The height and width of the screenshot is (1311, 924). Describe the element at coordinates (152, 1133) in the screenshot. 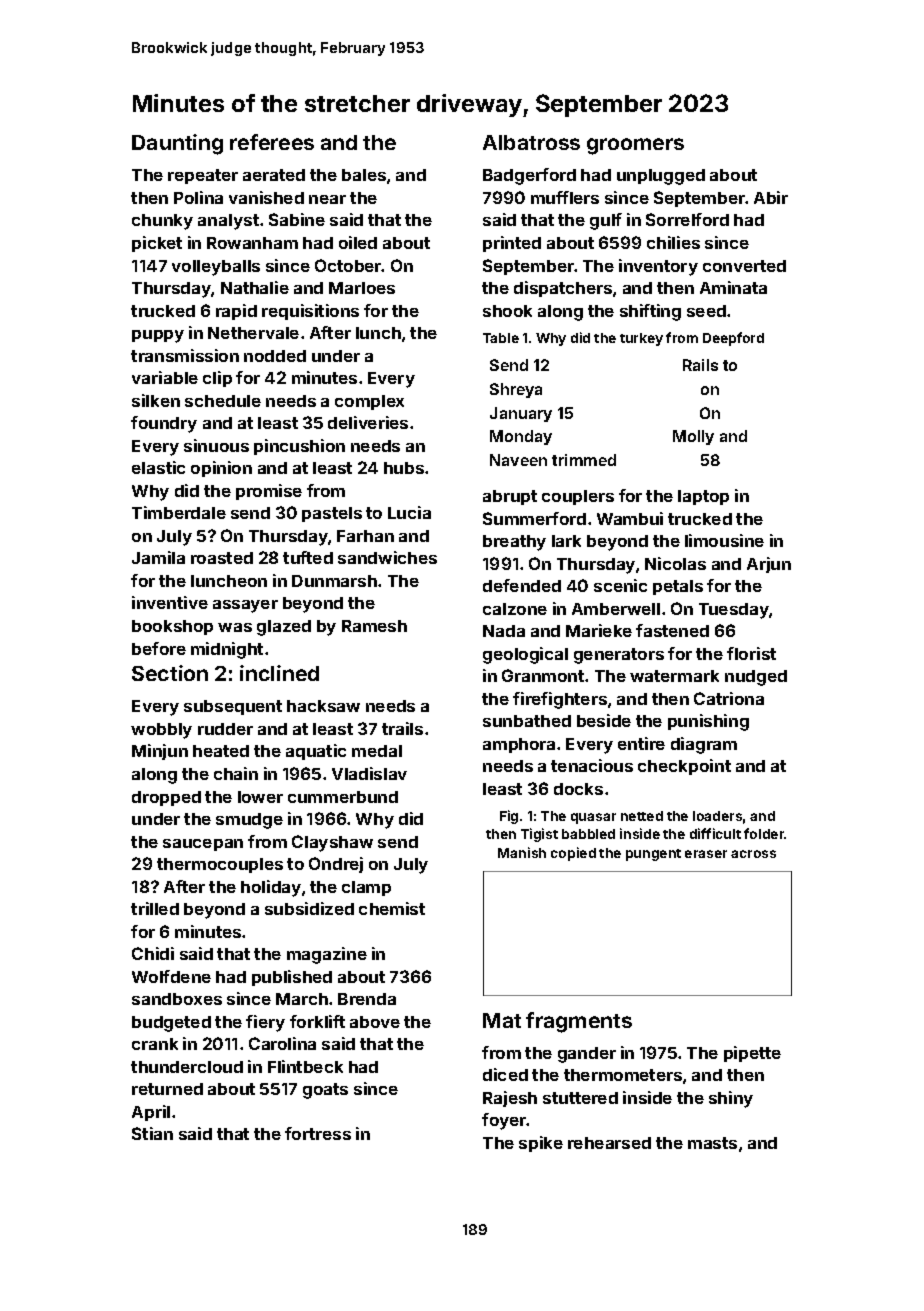

I see `Stian` at that location.
